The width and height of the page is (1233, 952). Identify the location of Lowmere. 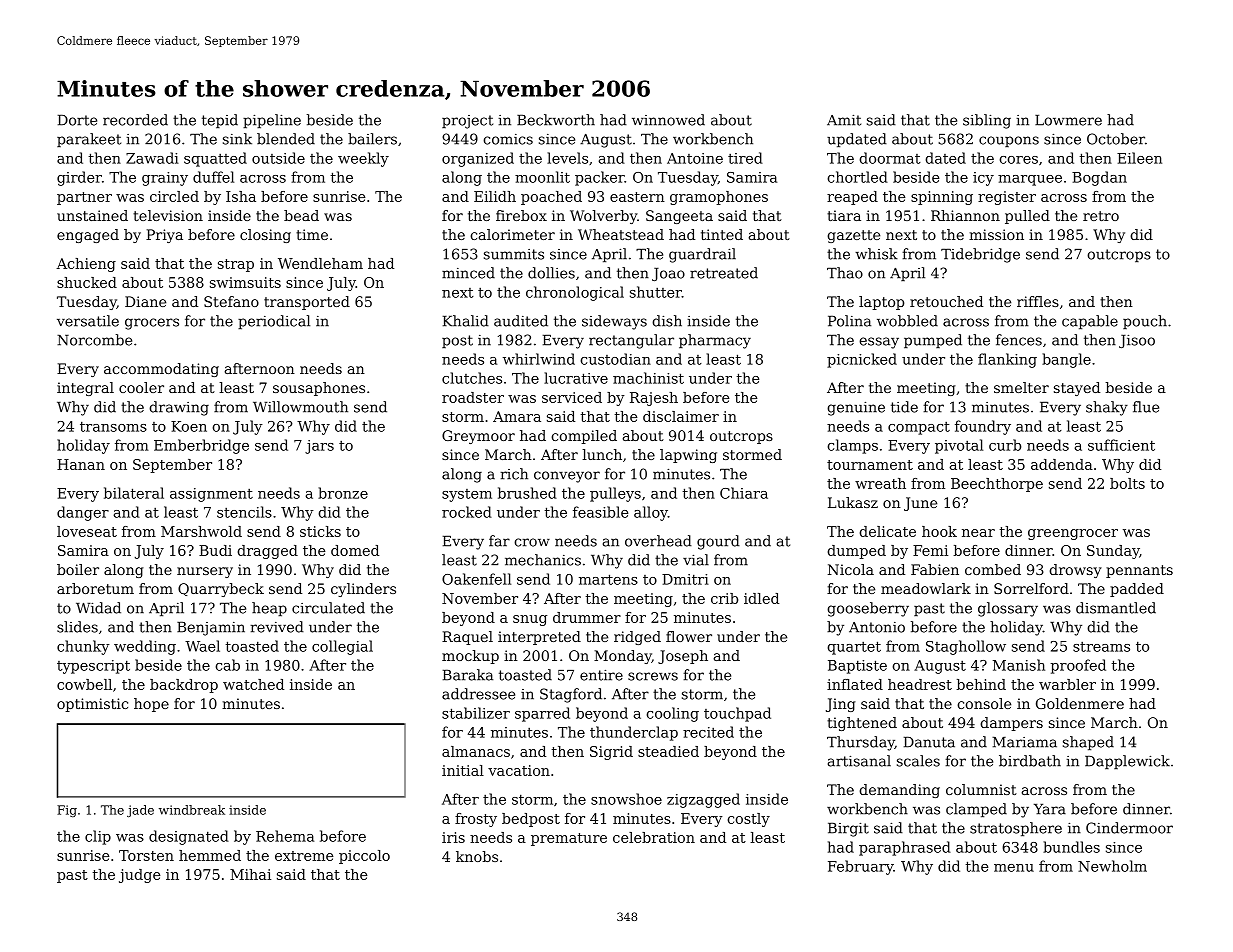
(1068, 120).
